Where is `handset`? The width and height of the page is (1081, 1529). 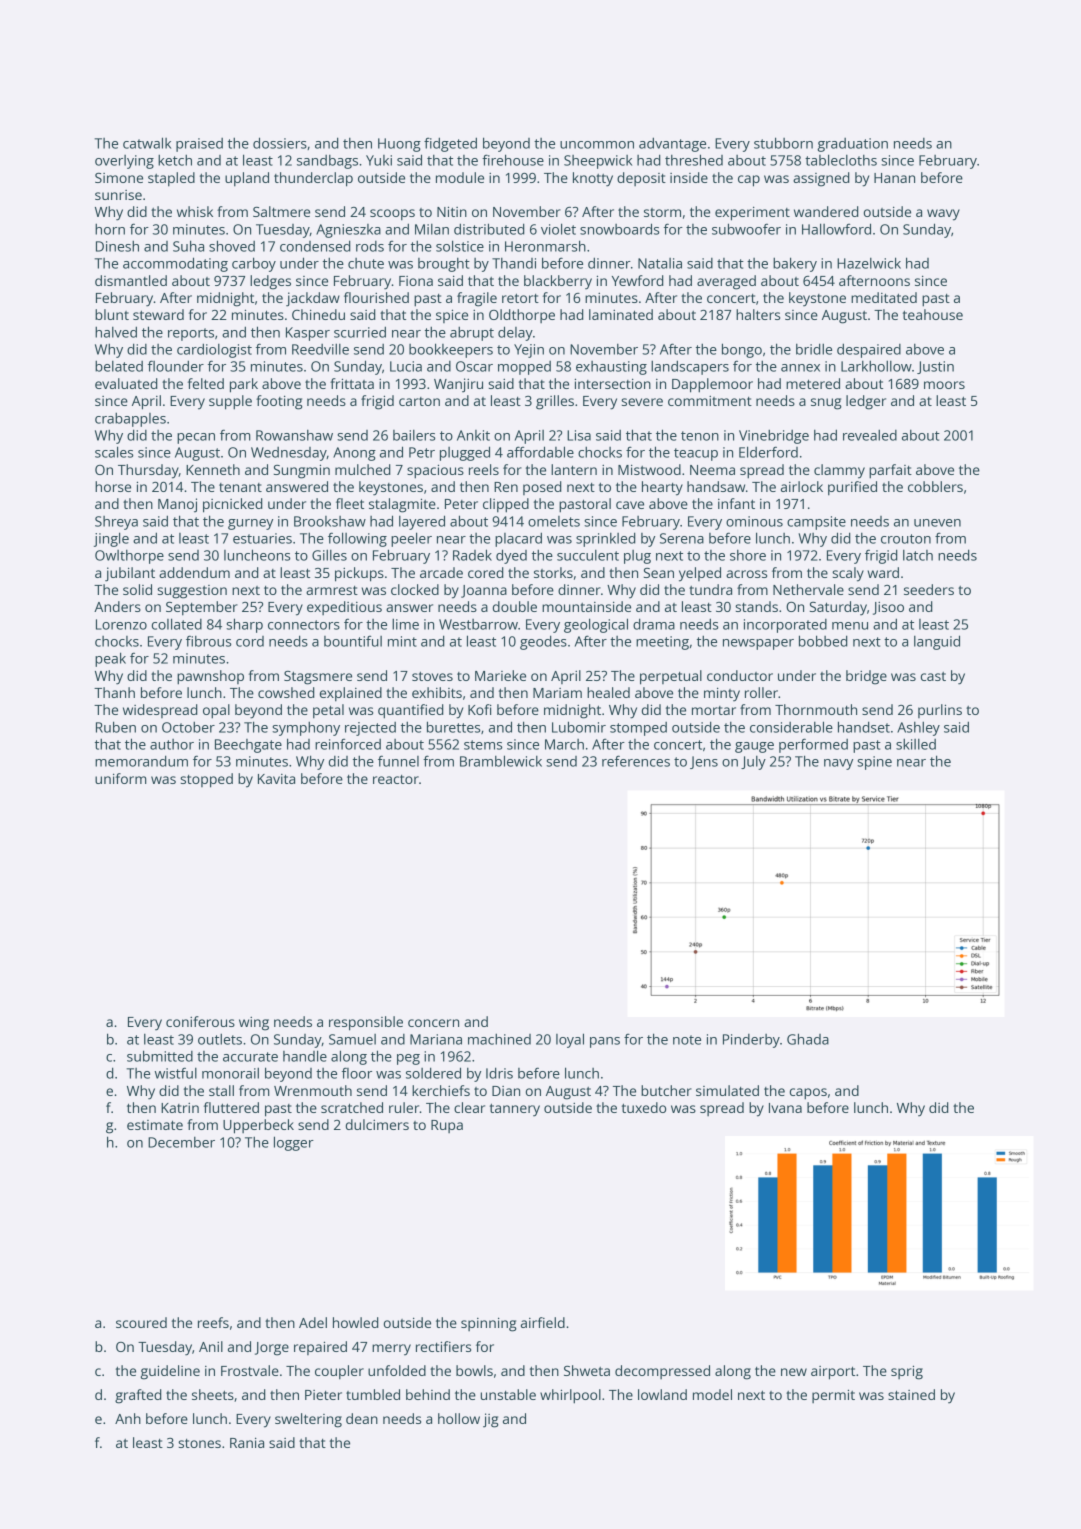
handset is located at coordinates (864, 727).
